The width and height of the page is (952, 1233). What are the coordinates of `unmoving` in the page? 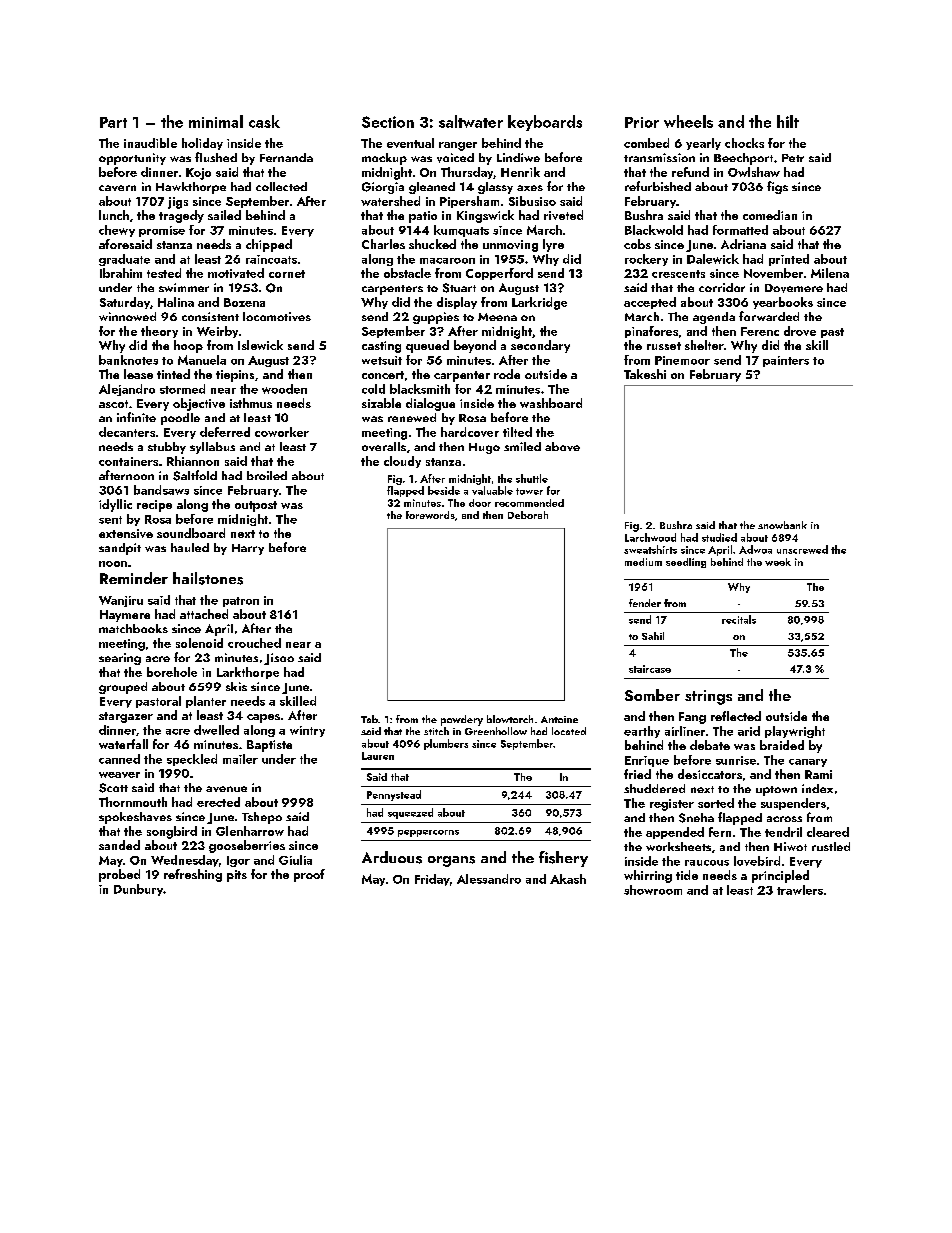 It's located at (510, 246).
